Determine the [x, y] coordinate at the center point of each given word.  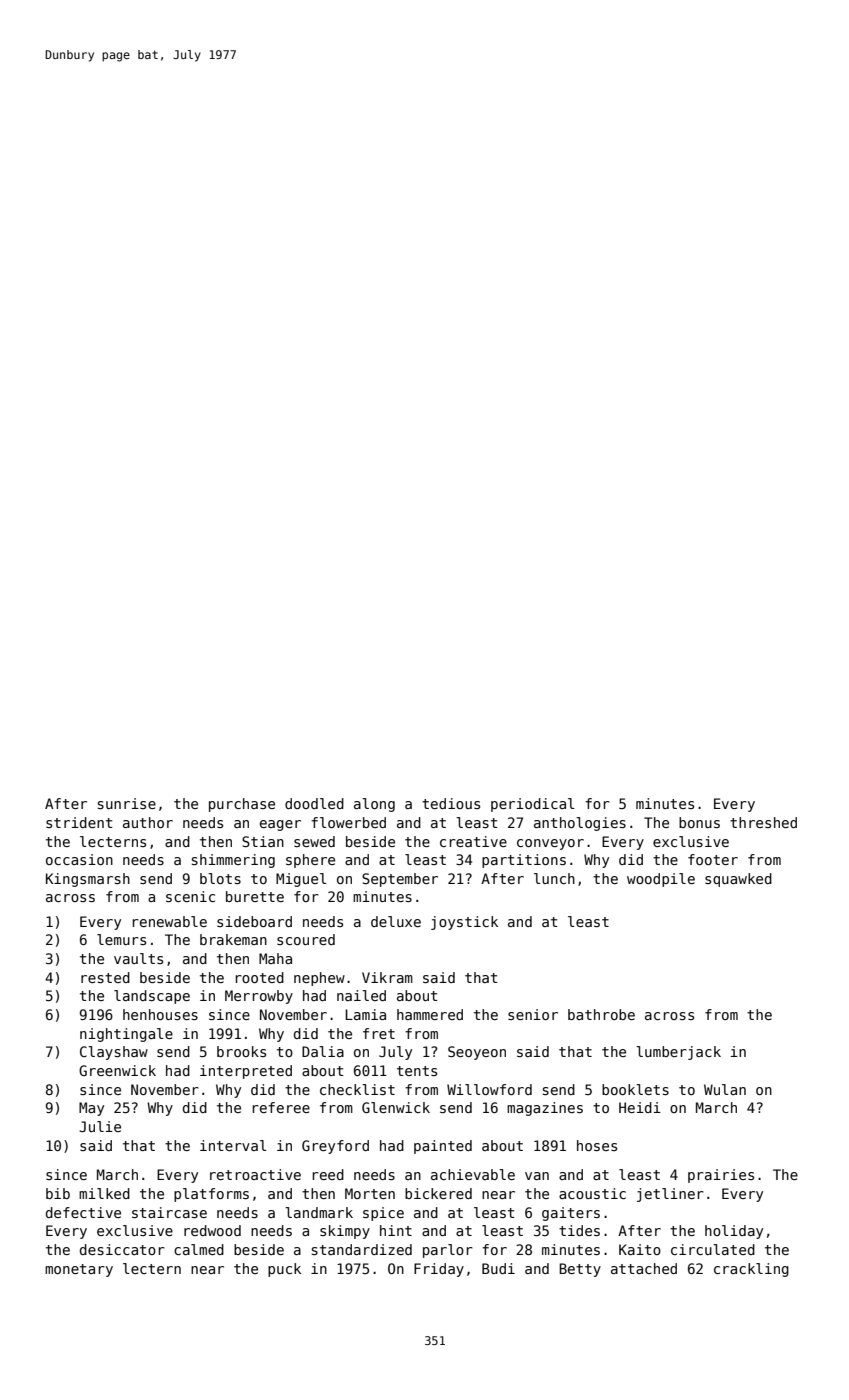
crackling [751, 1270]
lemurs [121, 939]
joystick [464, 923]
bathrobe [601, 1014]
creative [473, 841]
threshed [763, 822]
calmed [199, 1249]
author [148, 822]
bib [58, 1193]
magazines [545, 1109]
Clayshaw [114, 1053]
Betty [580, 1270]
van [537, 1176]
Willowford [489, 1089]
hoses [597, 1145]
